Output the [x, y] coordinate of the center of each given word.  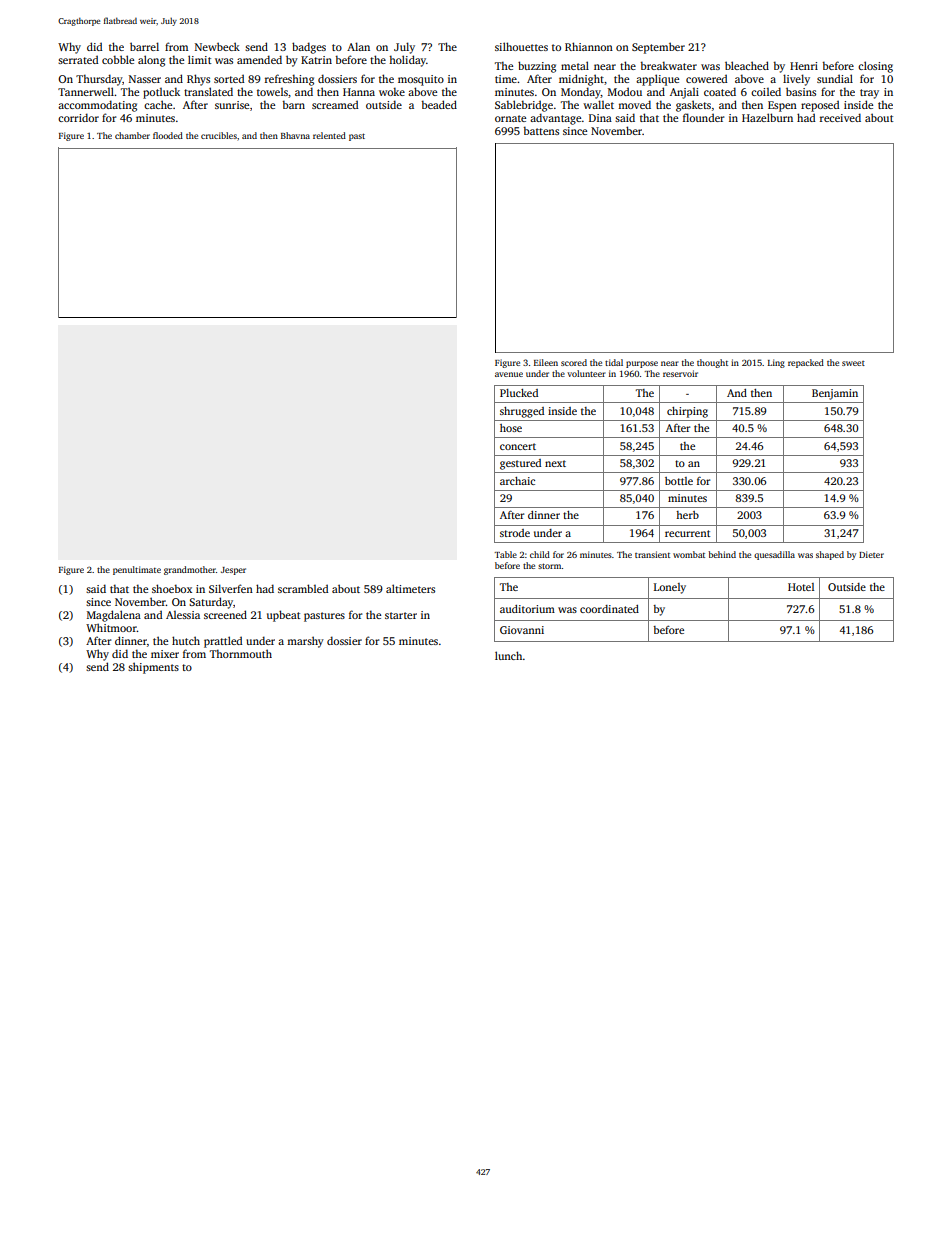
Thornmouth [241, 653]
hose [511, 428]
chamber [132, 135]
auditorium [527, 609]
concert [518, 446]
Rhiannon [589, 46]
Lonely [670, 588]
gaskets [693, 106]
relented [329, 135]
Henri [804, 66]
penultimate [137, 570]
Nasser [145, 79]
